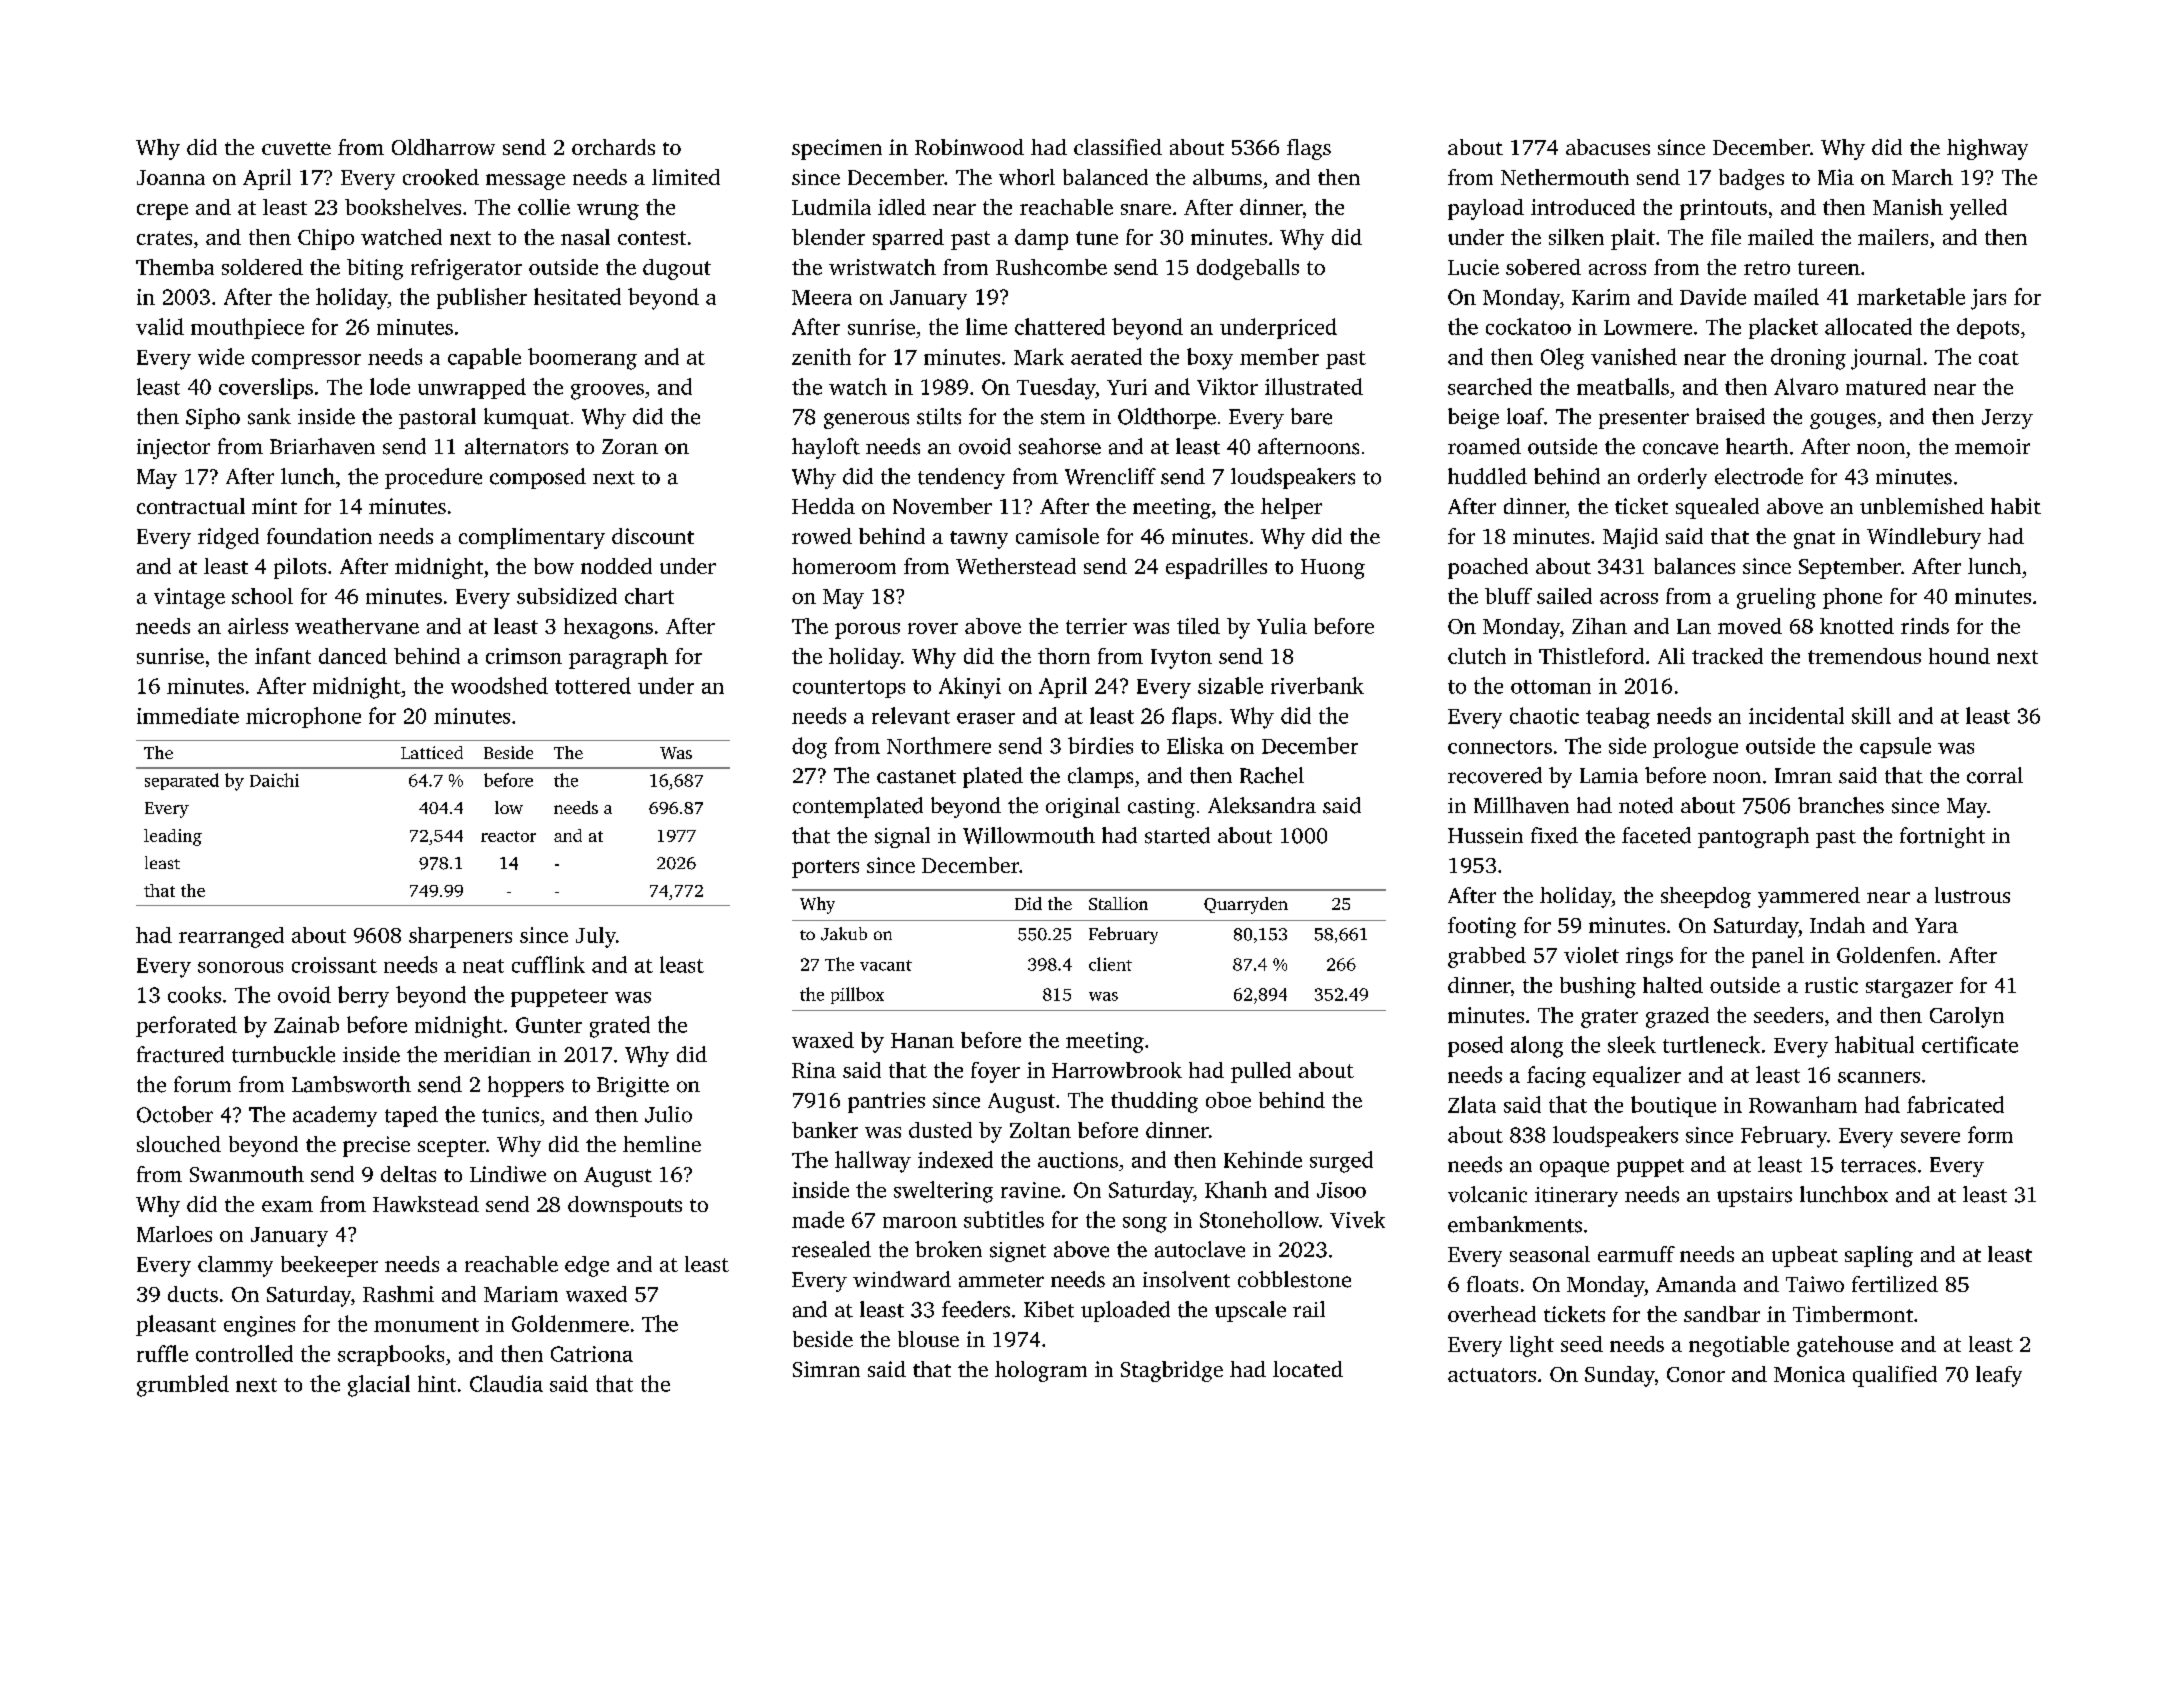  Describe the element at coordinates (363, 997) in the screenshot. I see `berry` at that location.
